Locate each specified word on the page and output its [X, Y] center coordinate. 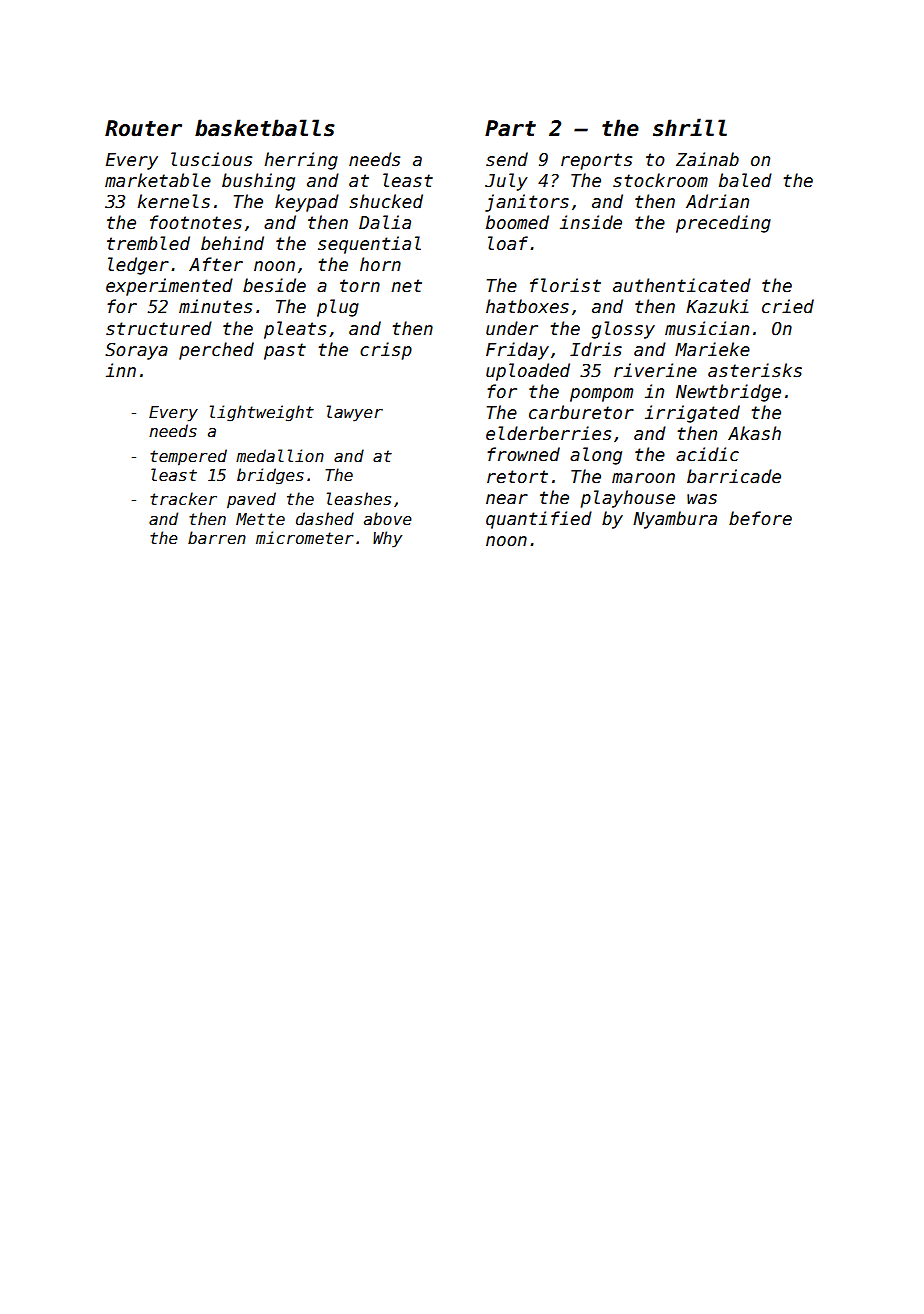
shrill [690, 127]
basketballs [265, 128]
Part [510, 128]
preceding [723, 224]
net [406, 286]
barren [217, 537]
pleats [295, 330]
